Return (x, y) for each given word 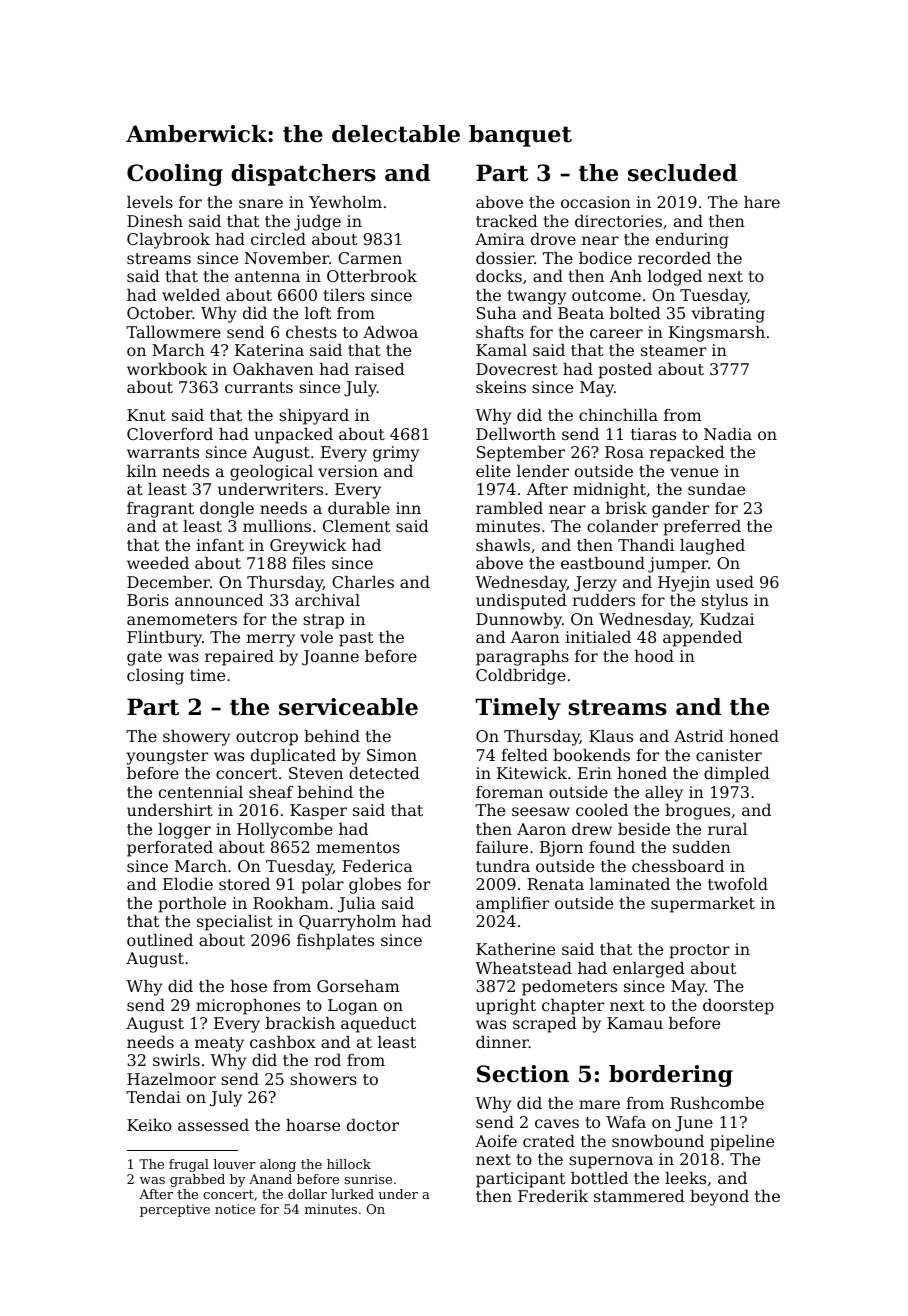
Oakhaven (273, 369)
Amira (500, 239)
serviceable (348, 707)
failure (502, 847)
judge (317, 223)
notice (235, 1209)
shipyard (314, 417)
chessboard (678, 866)
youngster (167, 757)
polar (322, 886)
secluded (682, 173)
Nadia (728, 434)
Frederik (553, 1196)
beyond (719, 1198)
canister (729, 755)
